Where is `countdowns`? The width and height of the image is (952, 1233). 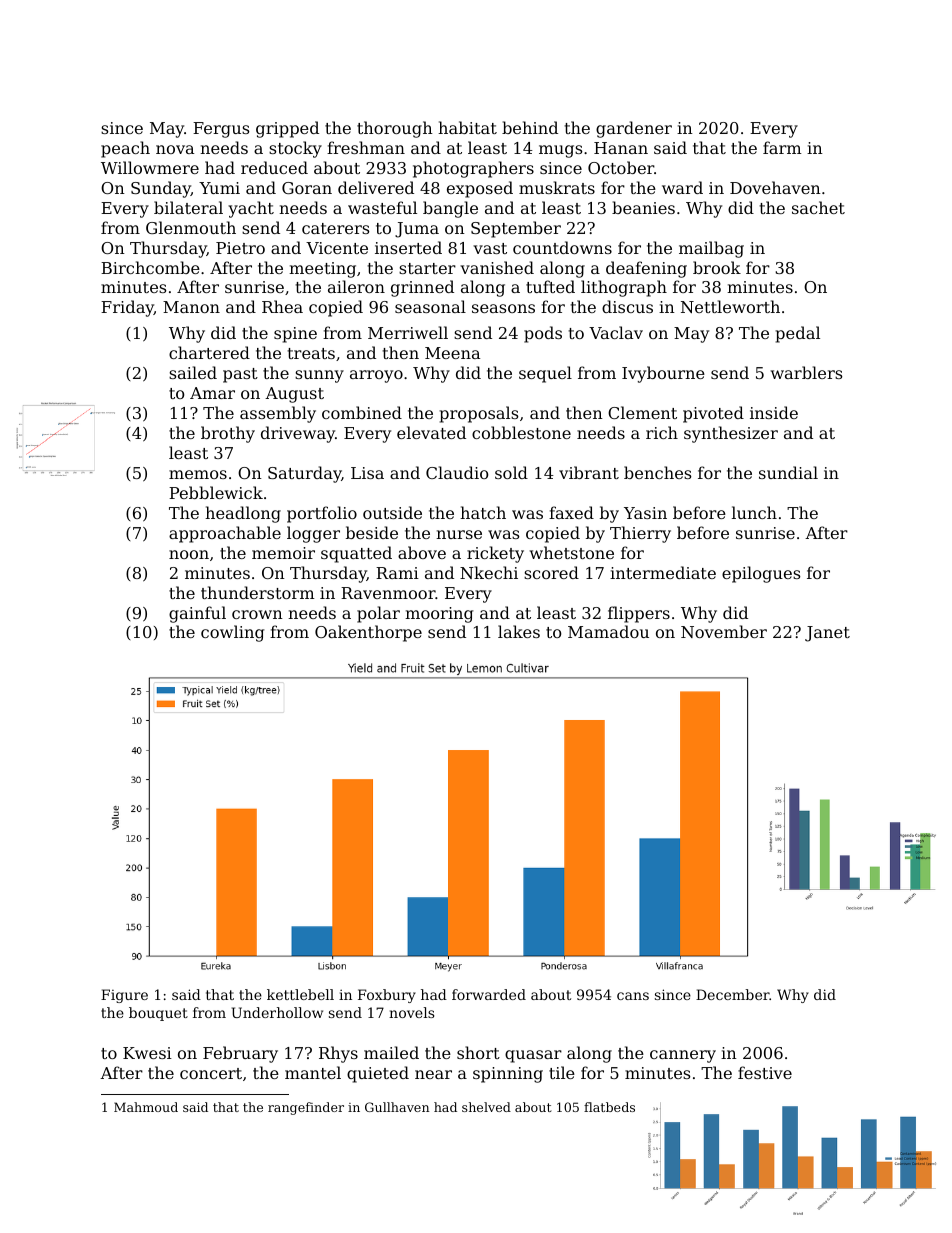 countdowns is located at coordinates (562, 247).
